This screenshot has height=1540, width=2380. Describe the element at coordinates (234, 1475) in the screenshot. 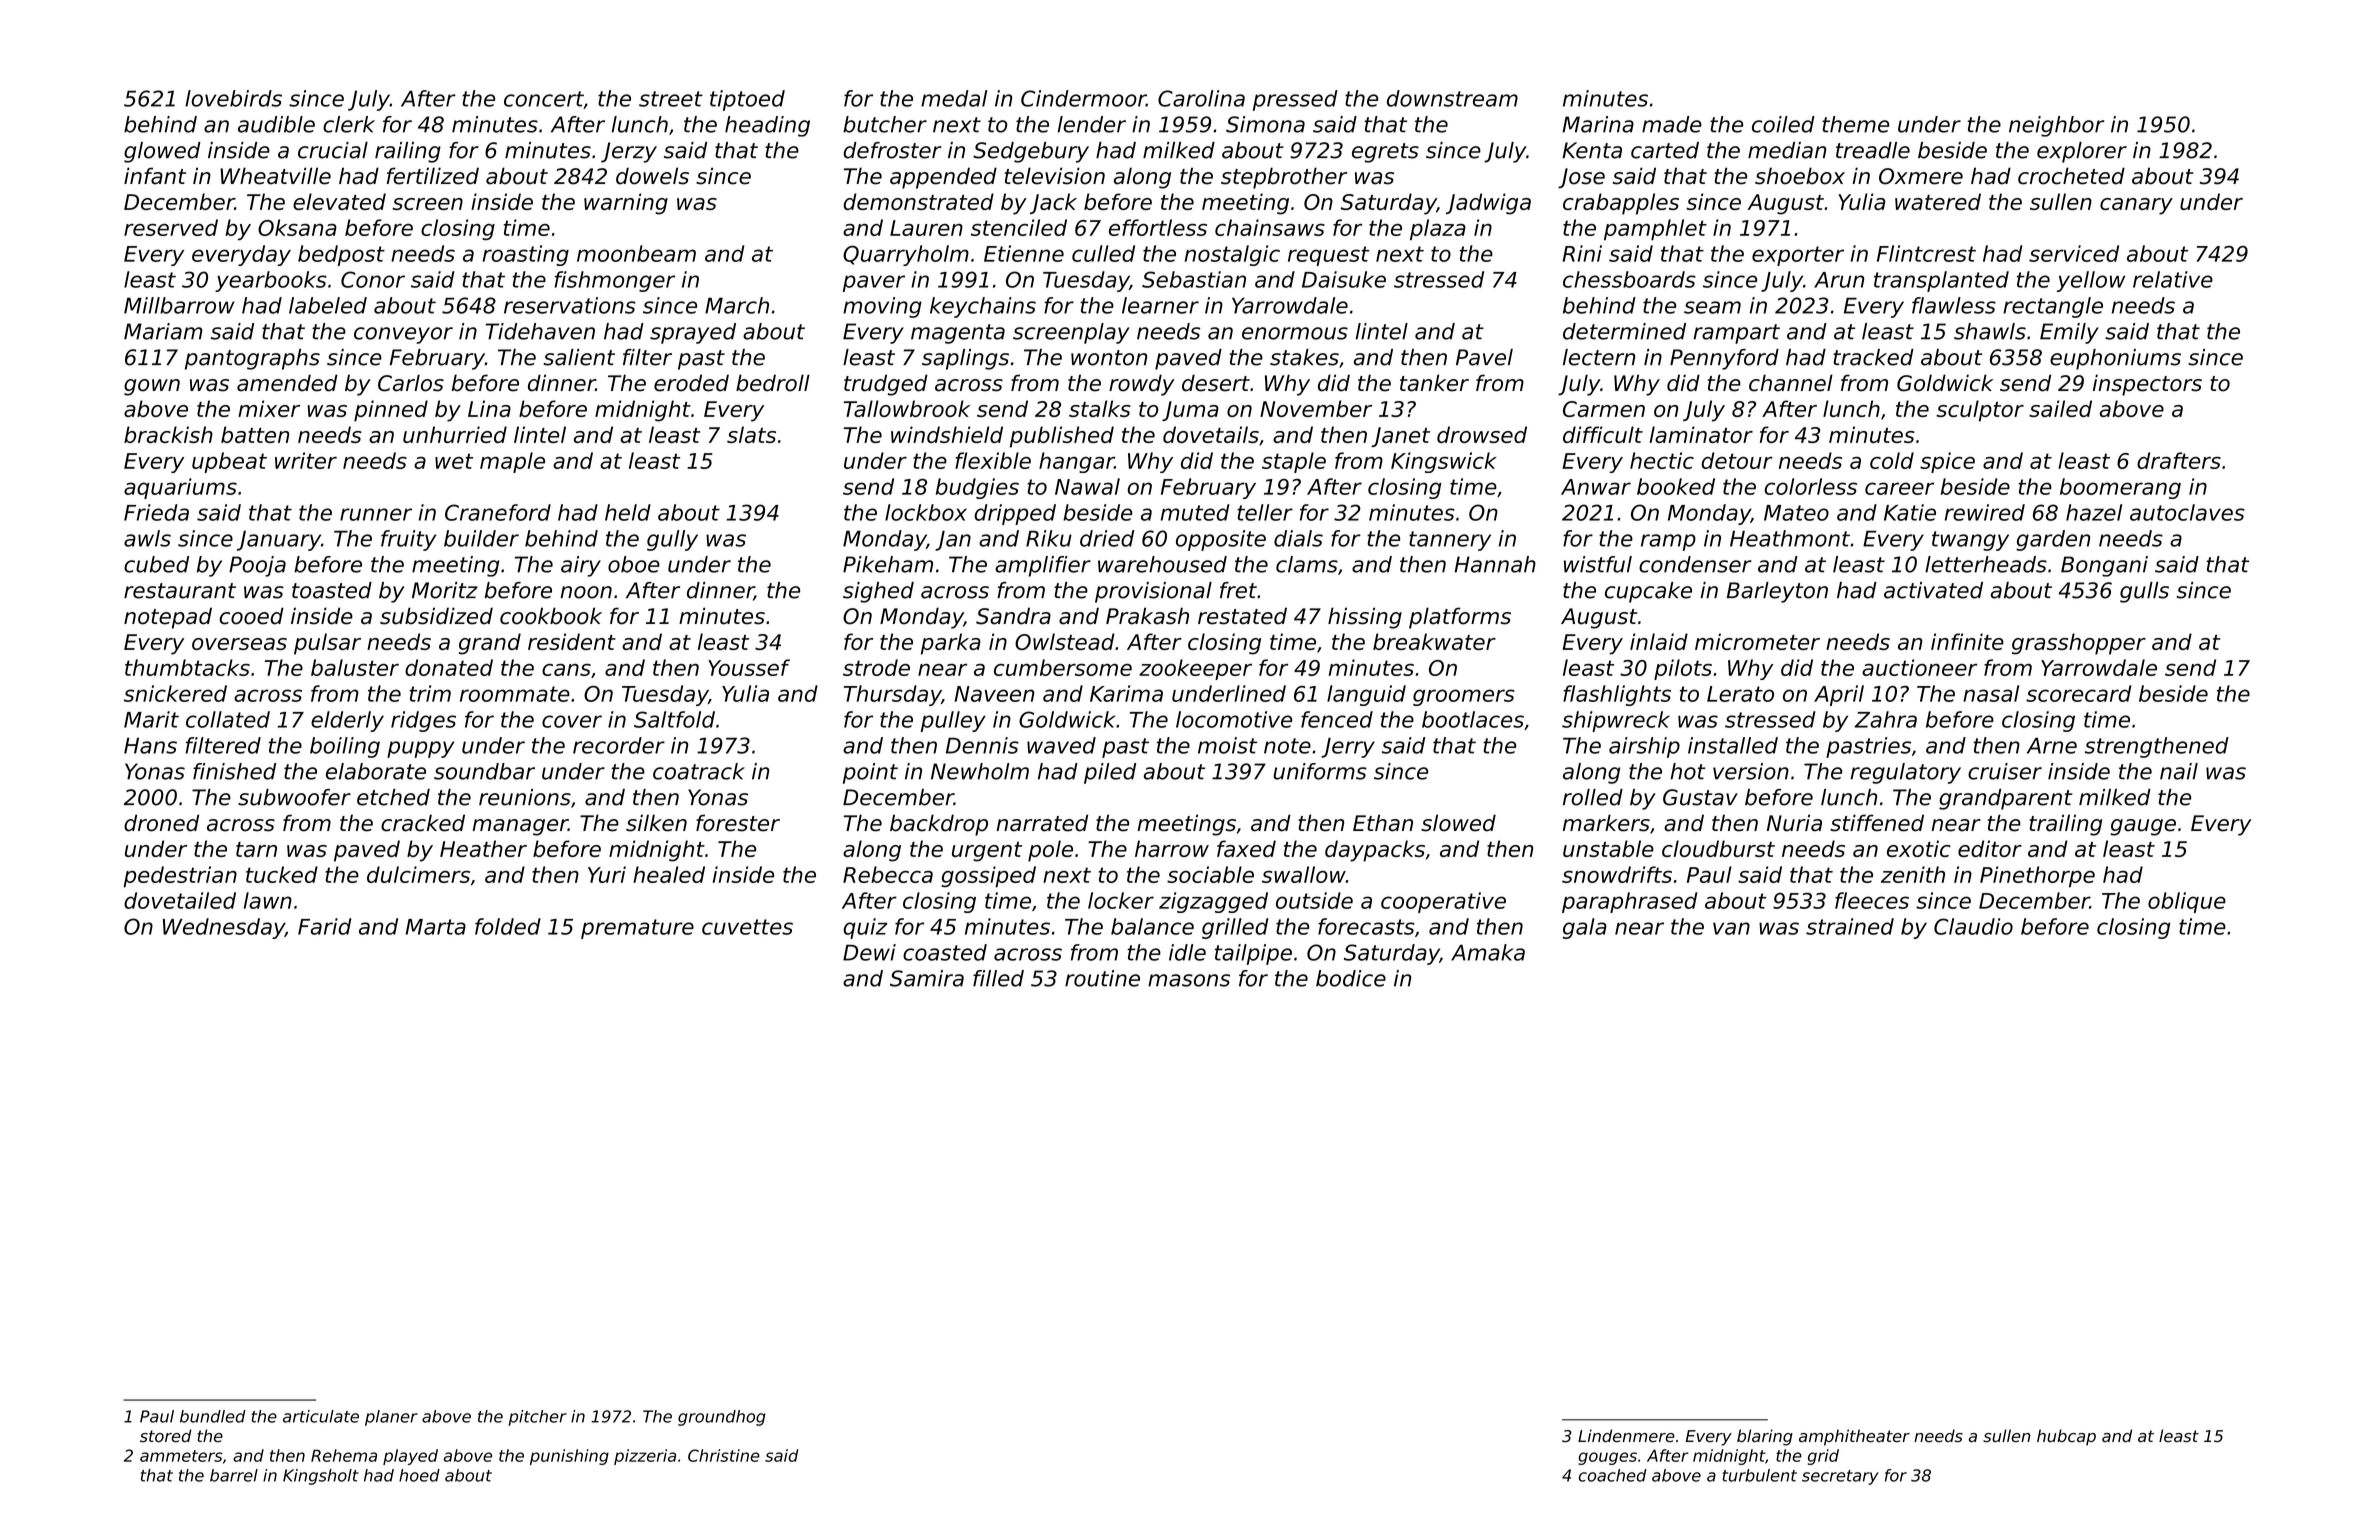

I see `barrel` at that location.
